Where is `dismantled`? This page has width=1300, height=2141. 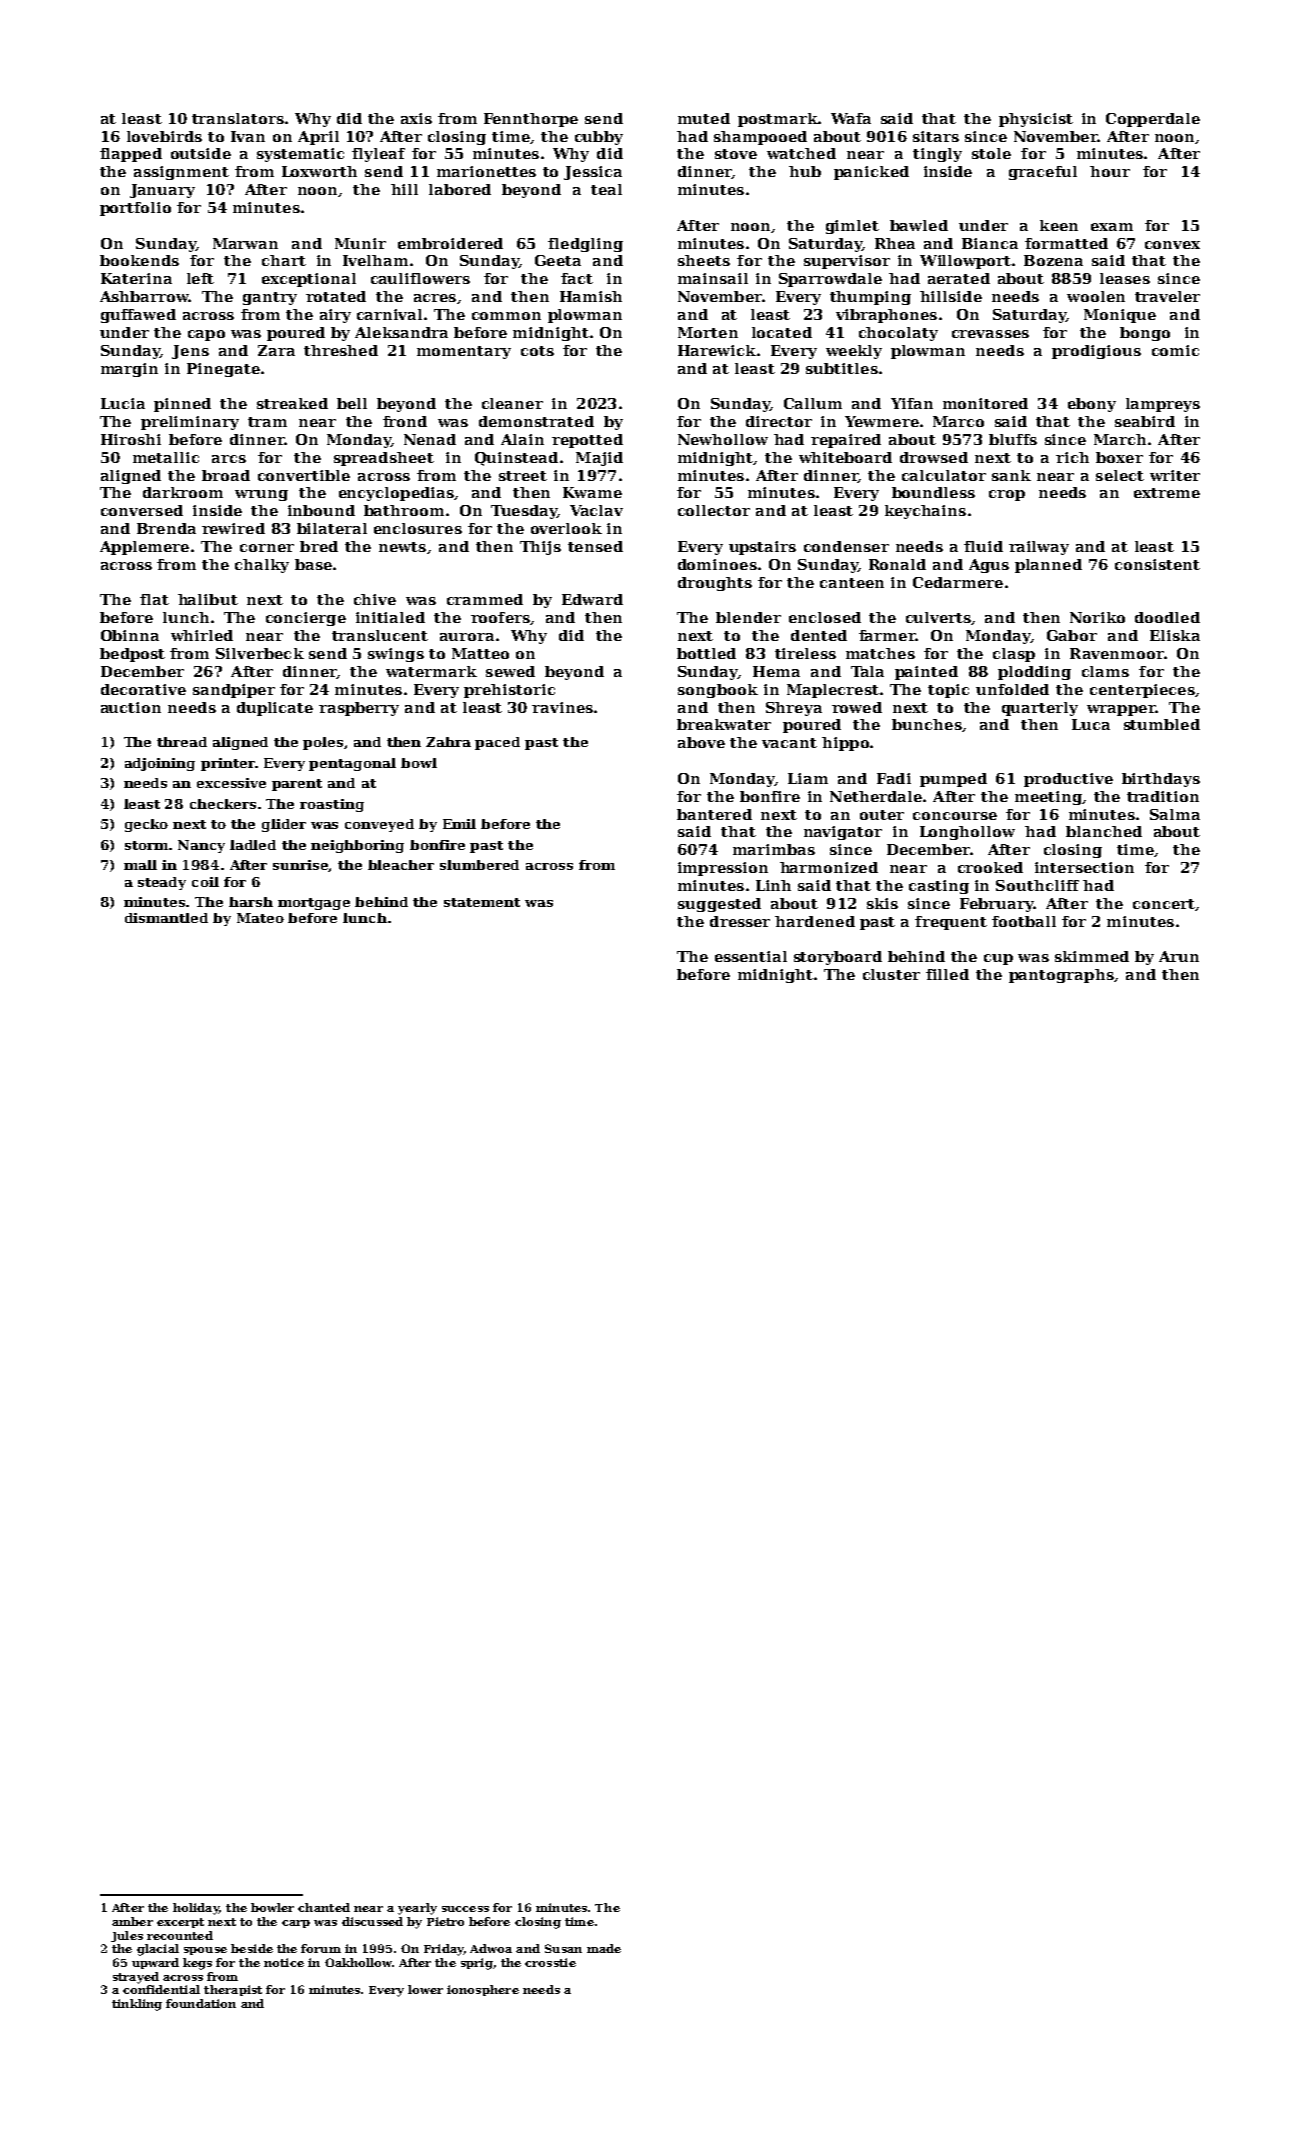
dismantled is located at coordinates (166, 918).
